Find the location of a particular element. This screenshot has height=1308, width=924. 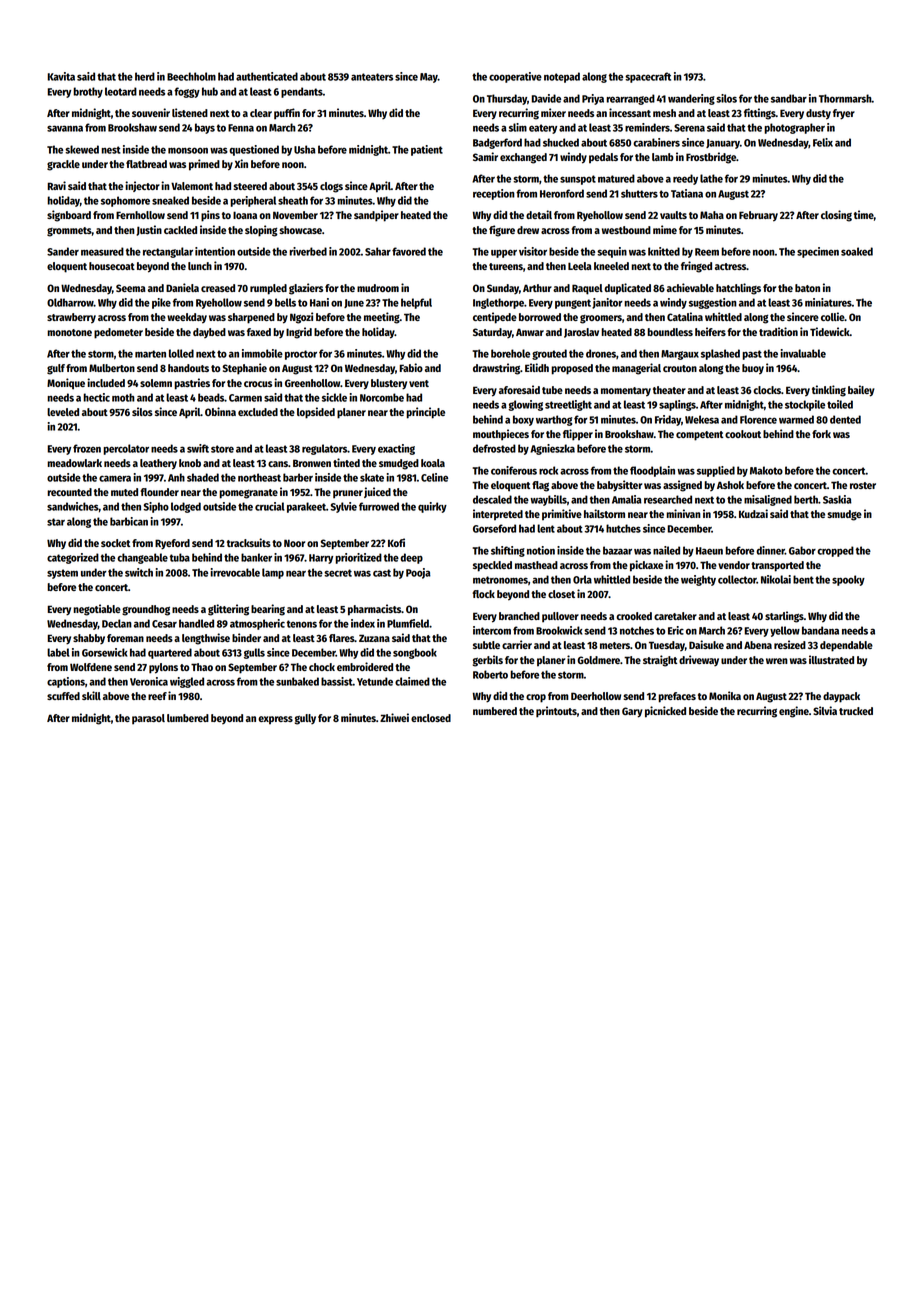

spacecraft is located at coordinates (648, 77).
